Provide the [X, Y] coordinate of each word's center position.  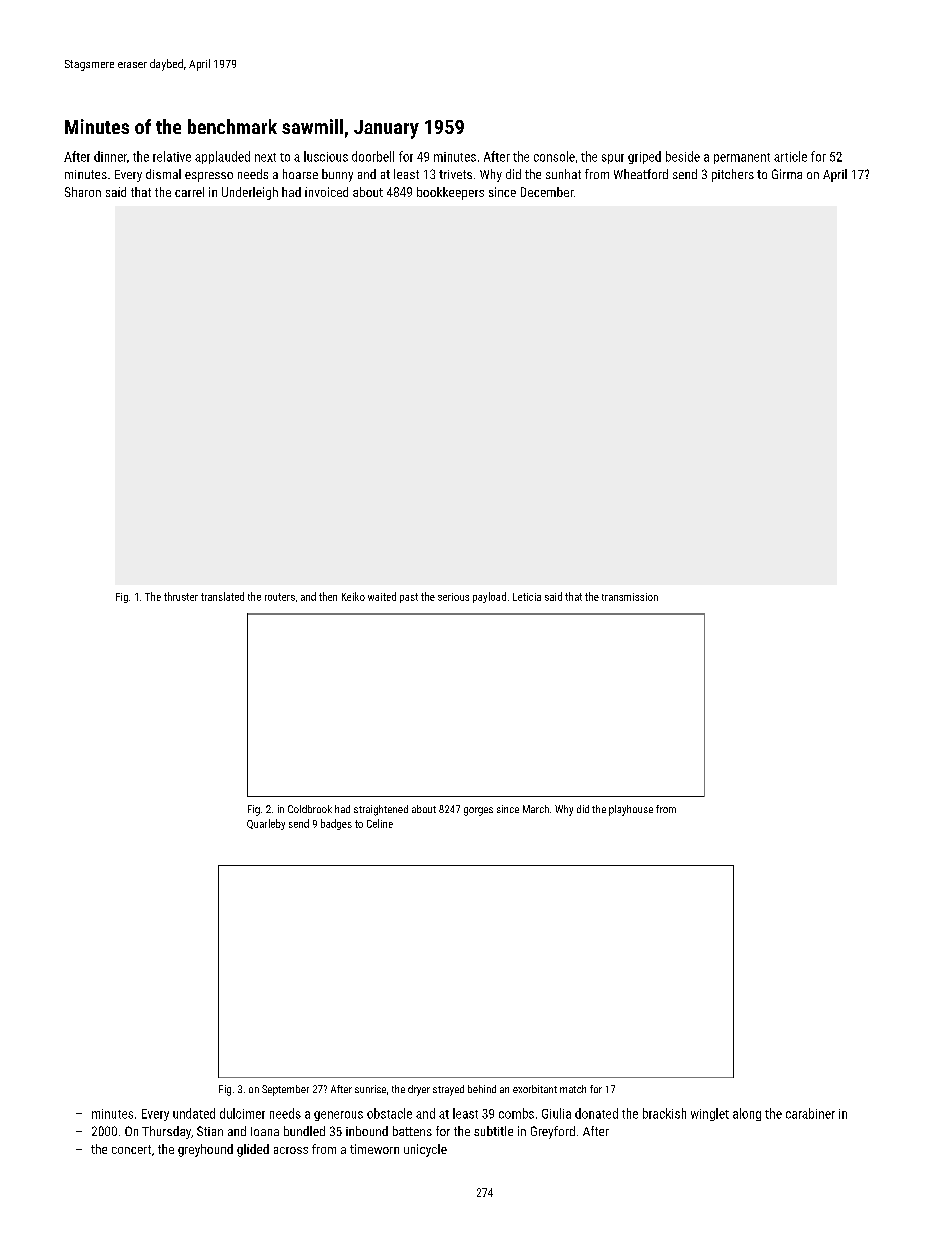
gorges [478, 811]
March [536, 809]
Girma [787, 174]
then [328, 596]
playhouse [631, 810]
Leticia [527, 597]
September [285, 1090]
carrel [189, 192]
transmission [630, 597]
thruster [181, 596]
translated [222, 596]
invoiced [326, 192]
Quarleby [266, 824]
